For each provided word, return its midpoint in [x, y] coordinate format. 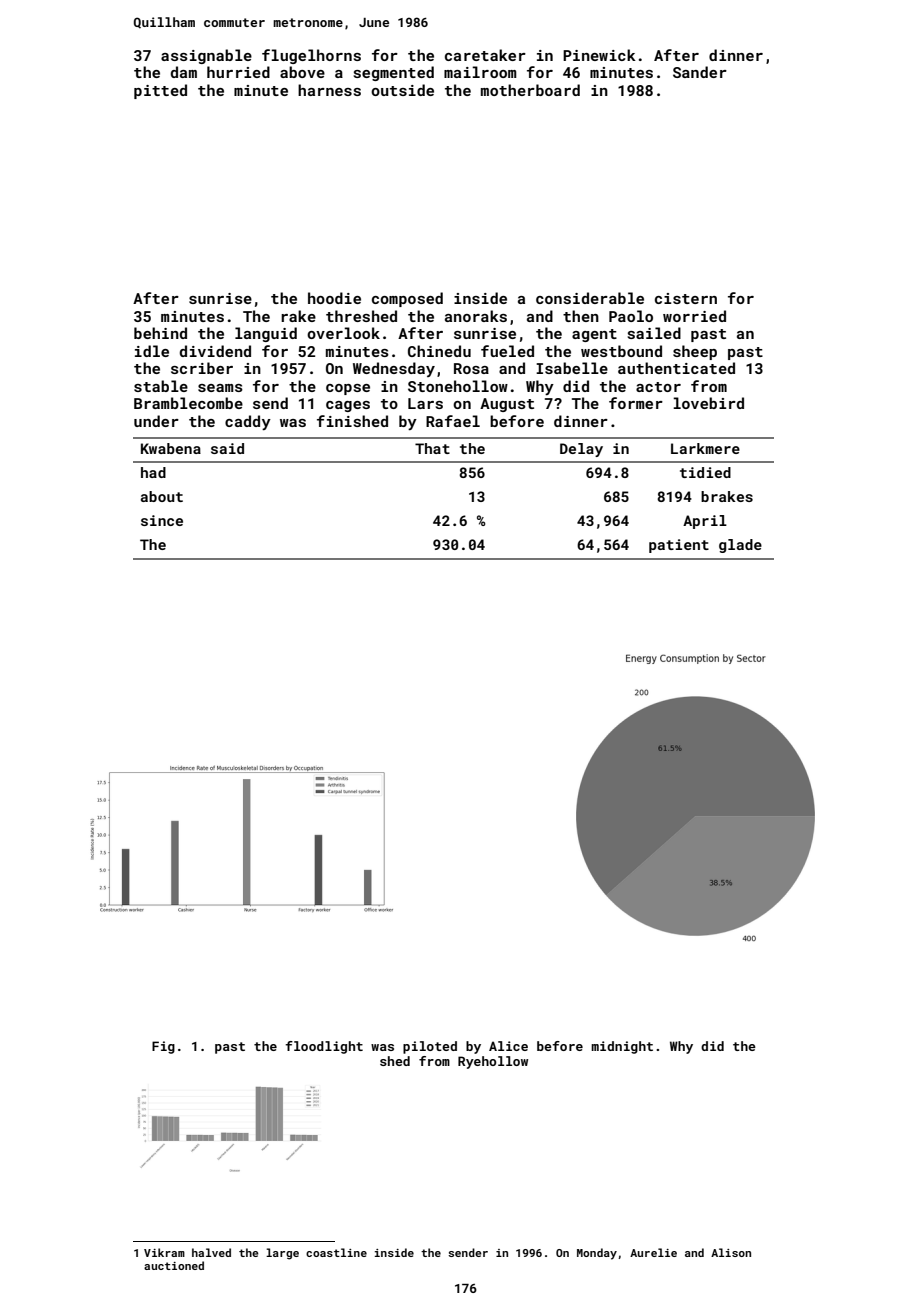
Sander [700, 72]
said [227, 448]
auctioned [174, 1265]
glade [740, 546]
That [432, 448]
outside [402, 90]
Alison [731, 1252]
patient [679, 546]
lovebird [708, 403]
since [162, 520]
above [302, 72]
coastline [336, 1252]
